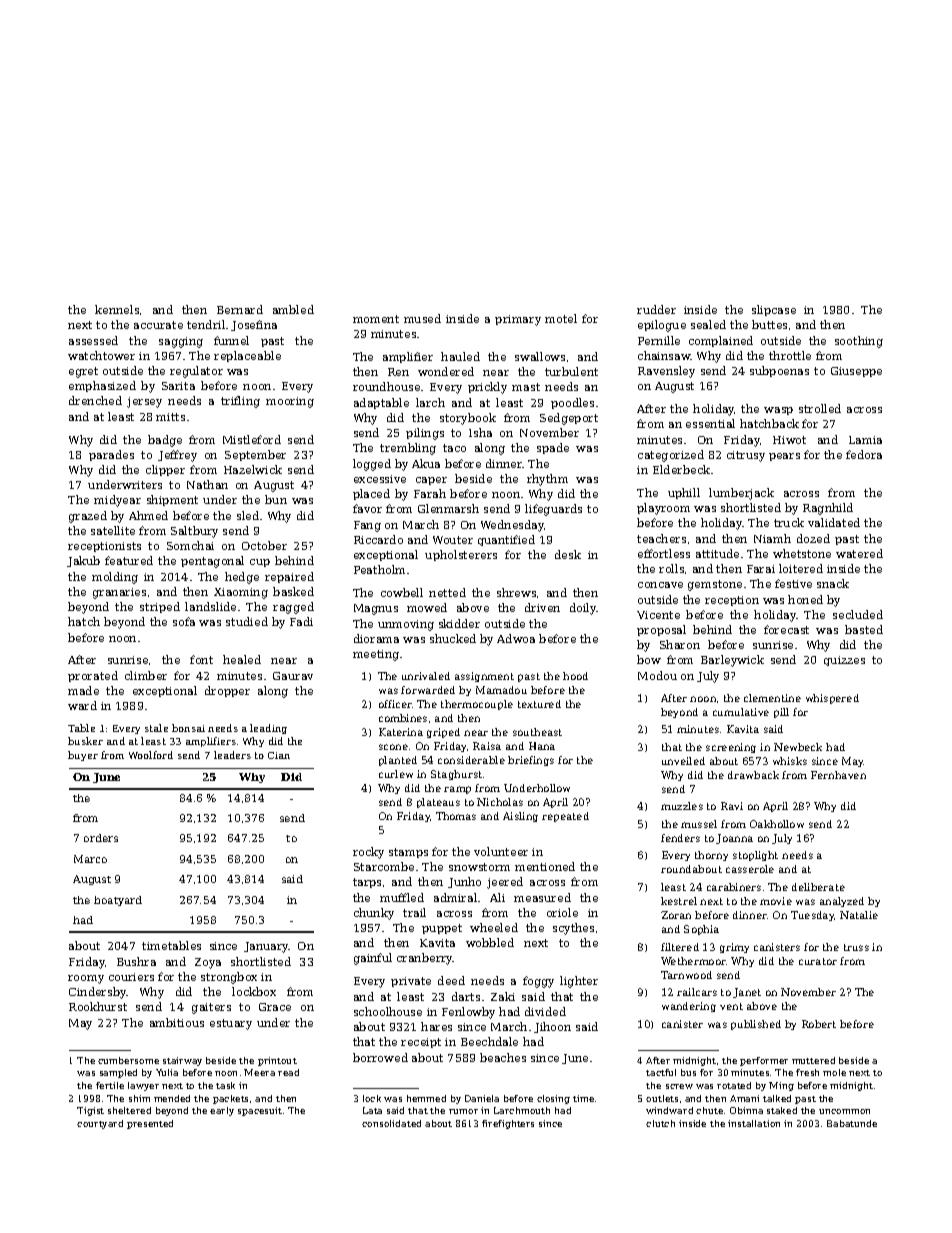  I want to click on storybook, so click(468, 419).
